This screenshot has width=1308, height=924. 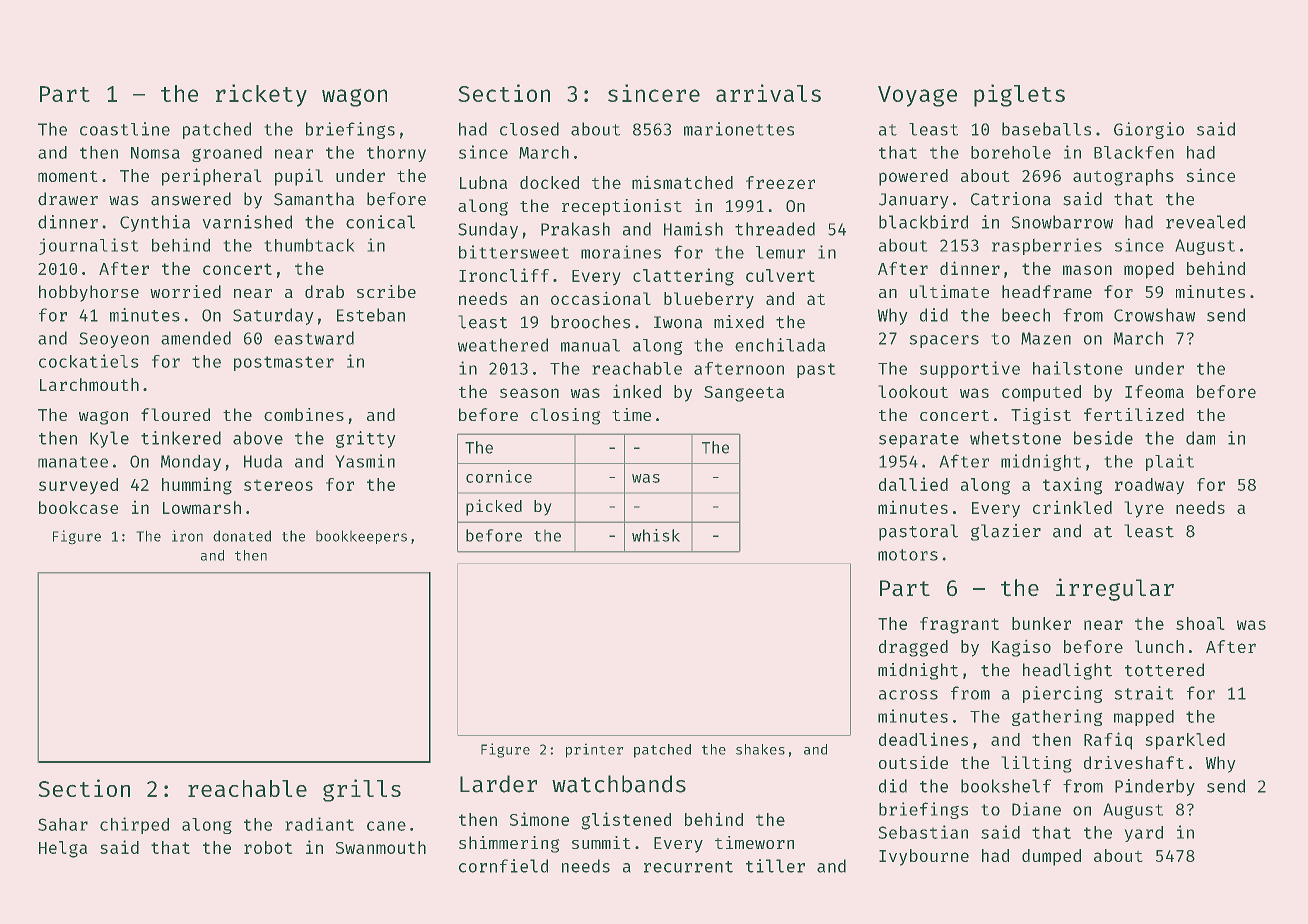 I want to click on rickety, so click(x=261, y=95).
